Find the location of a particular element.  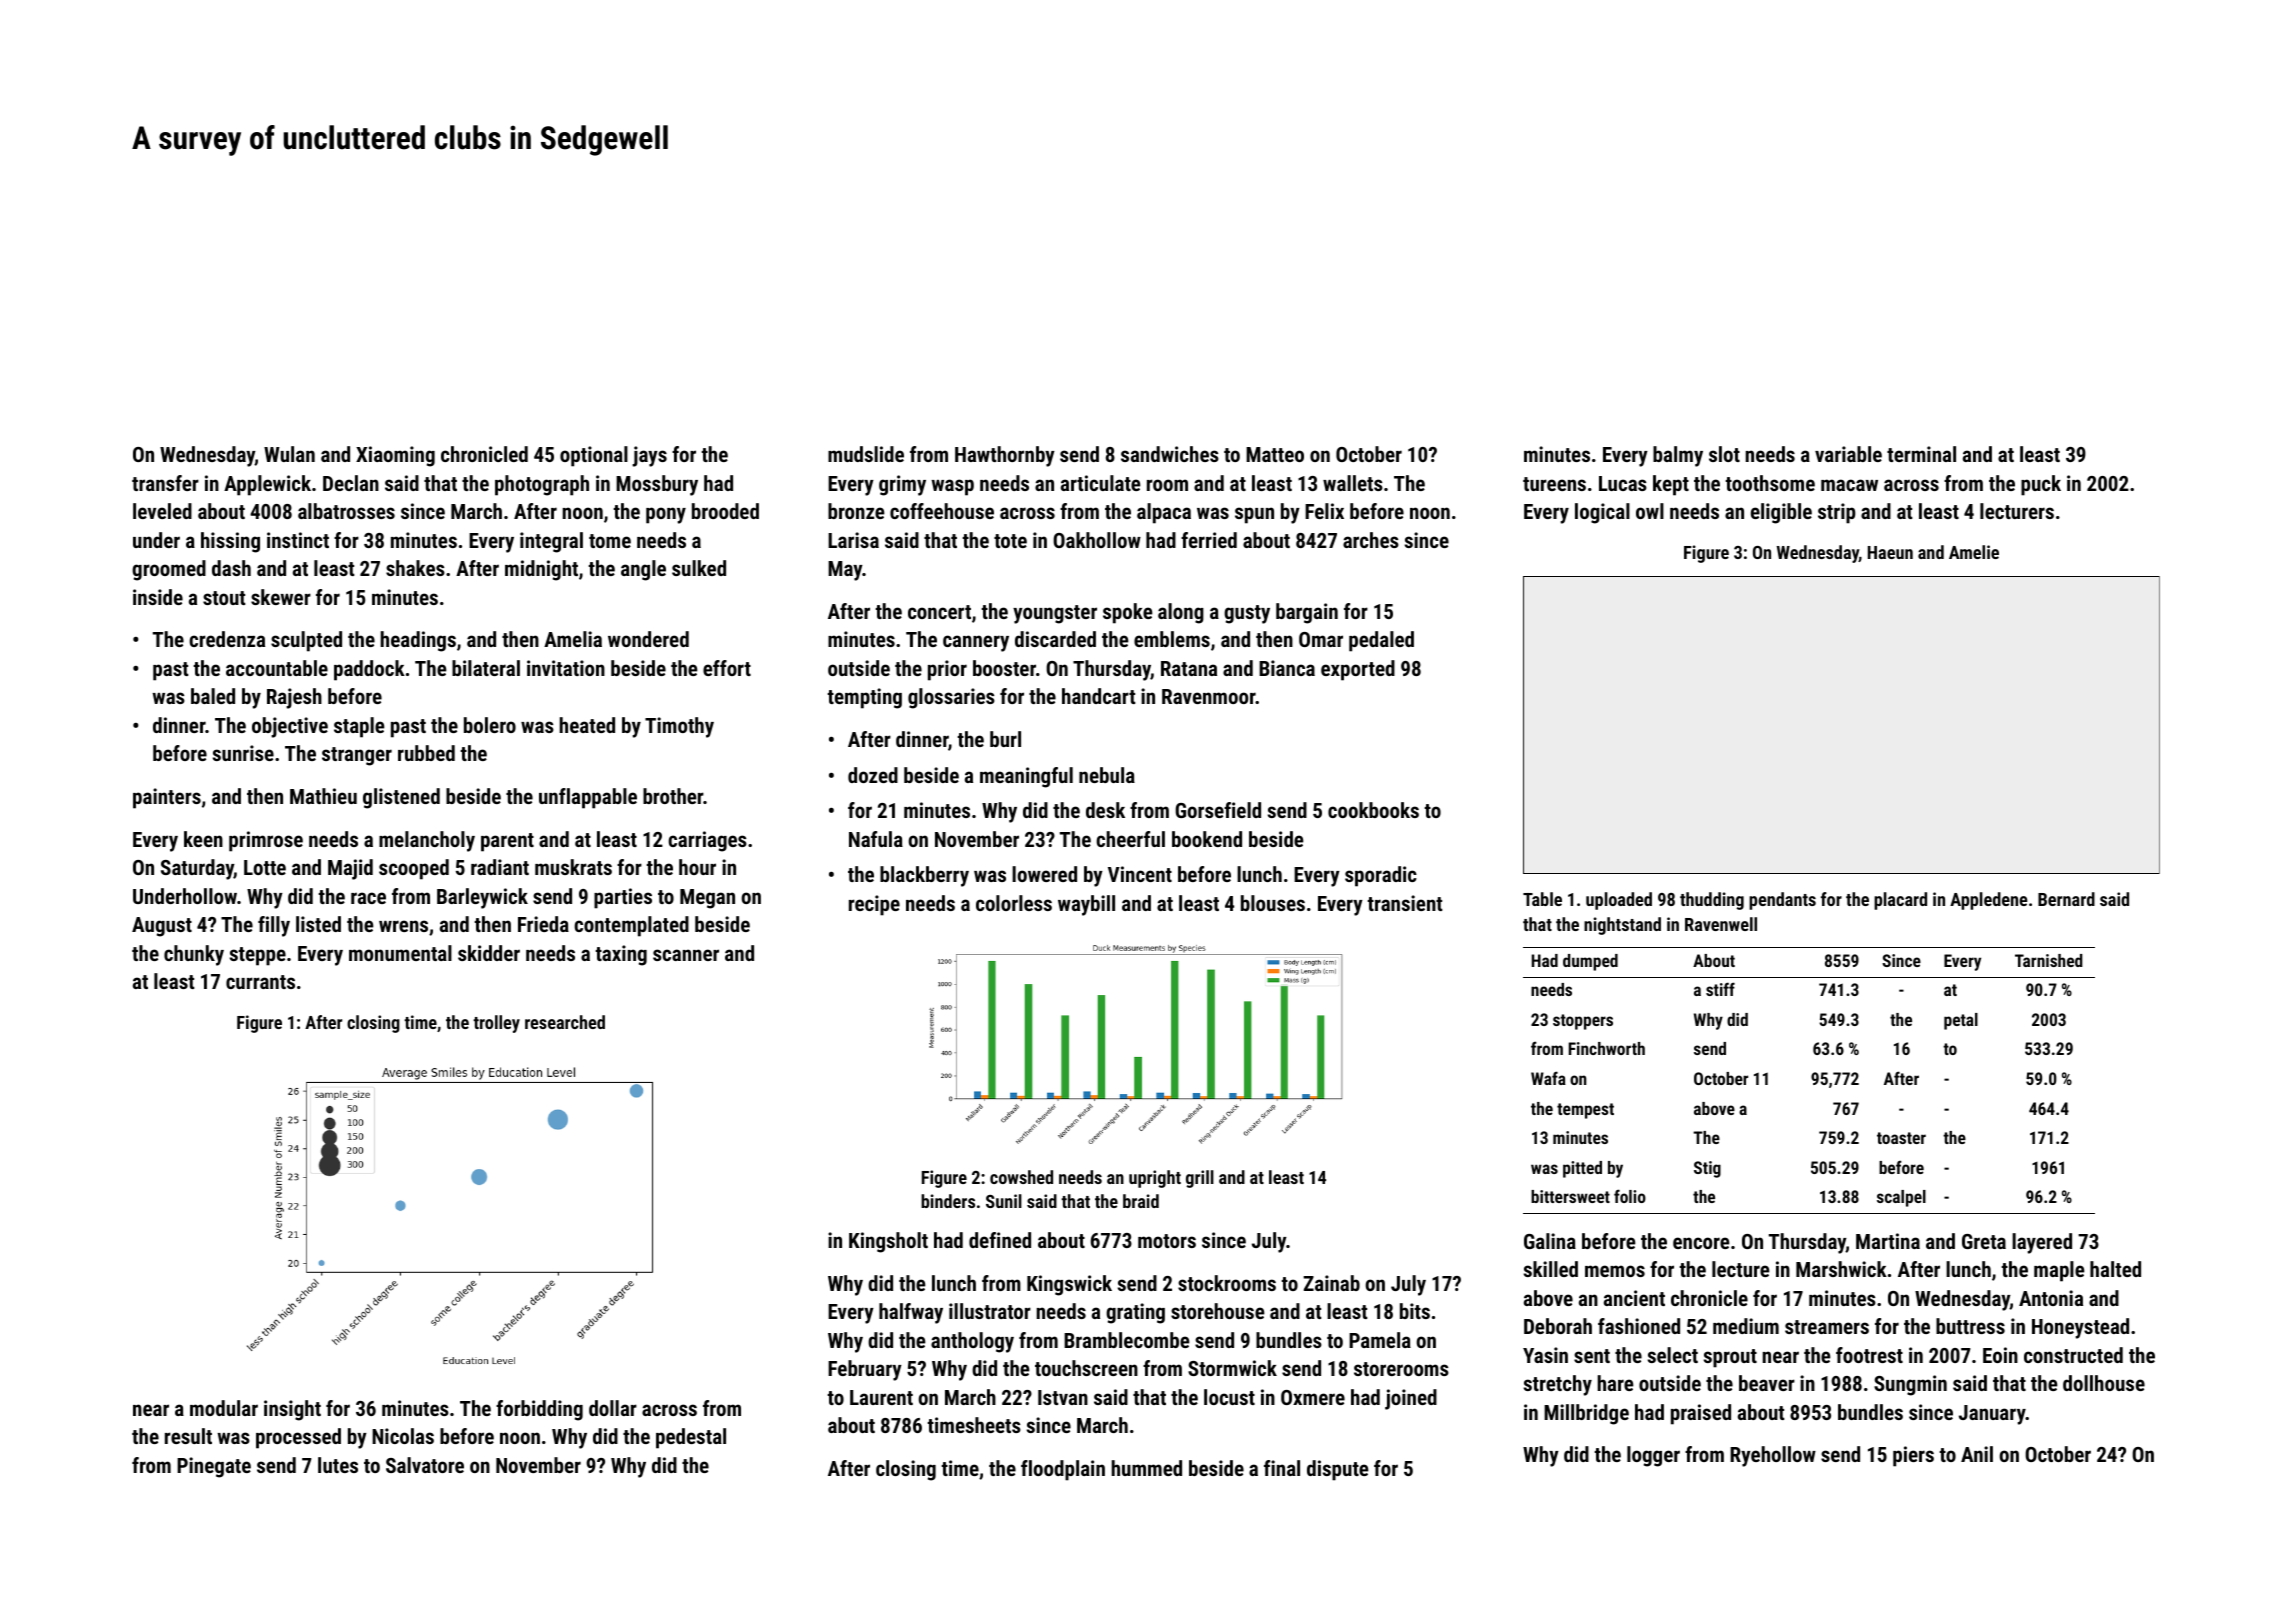

stoppers is located at coordinates (1583, 1022).
